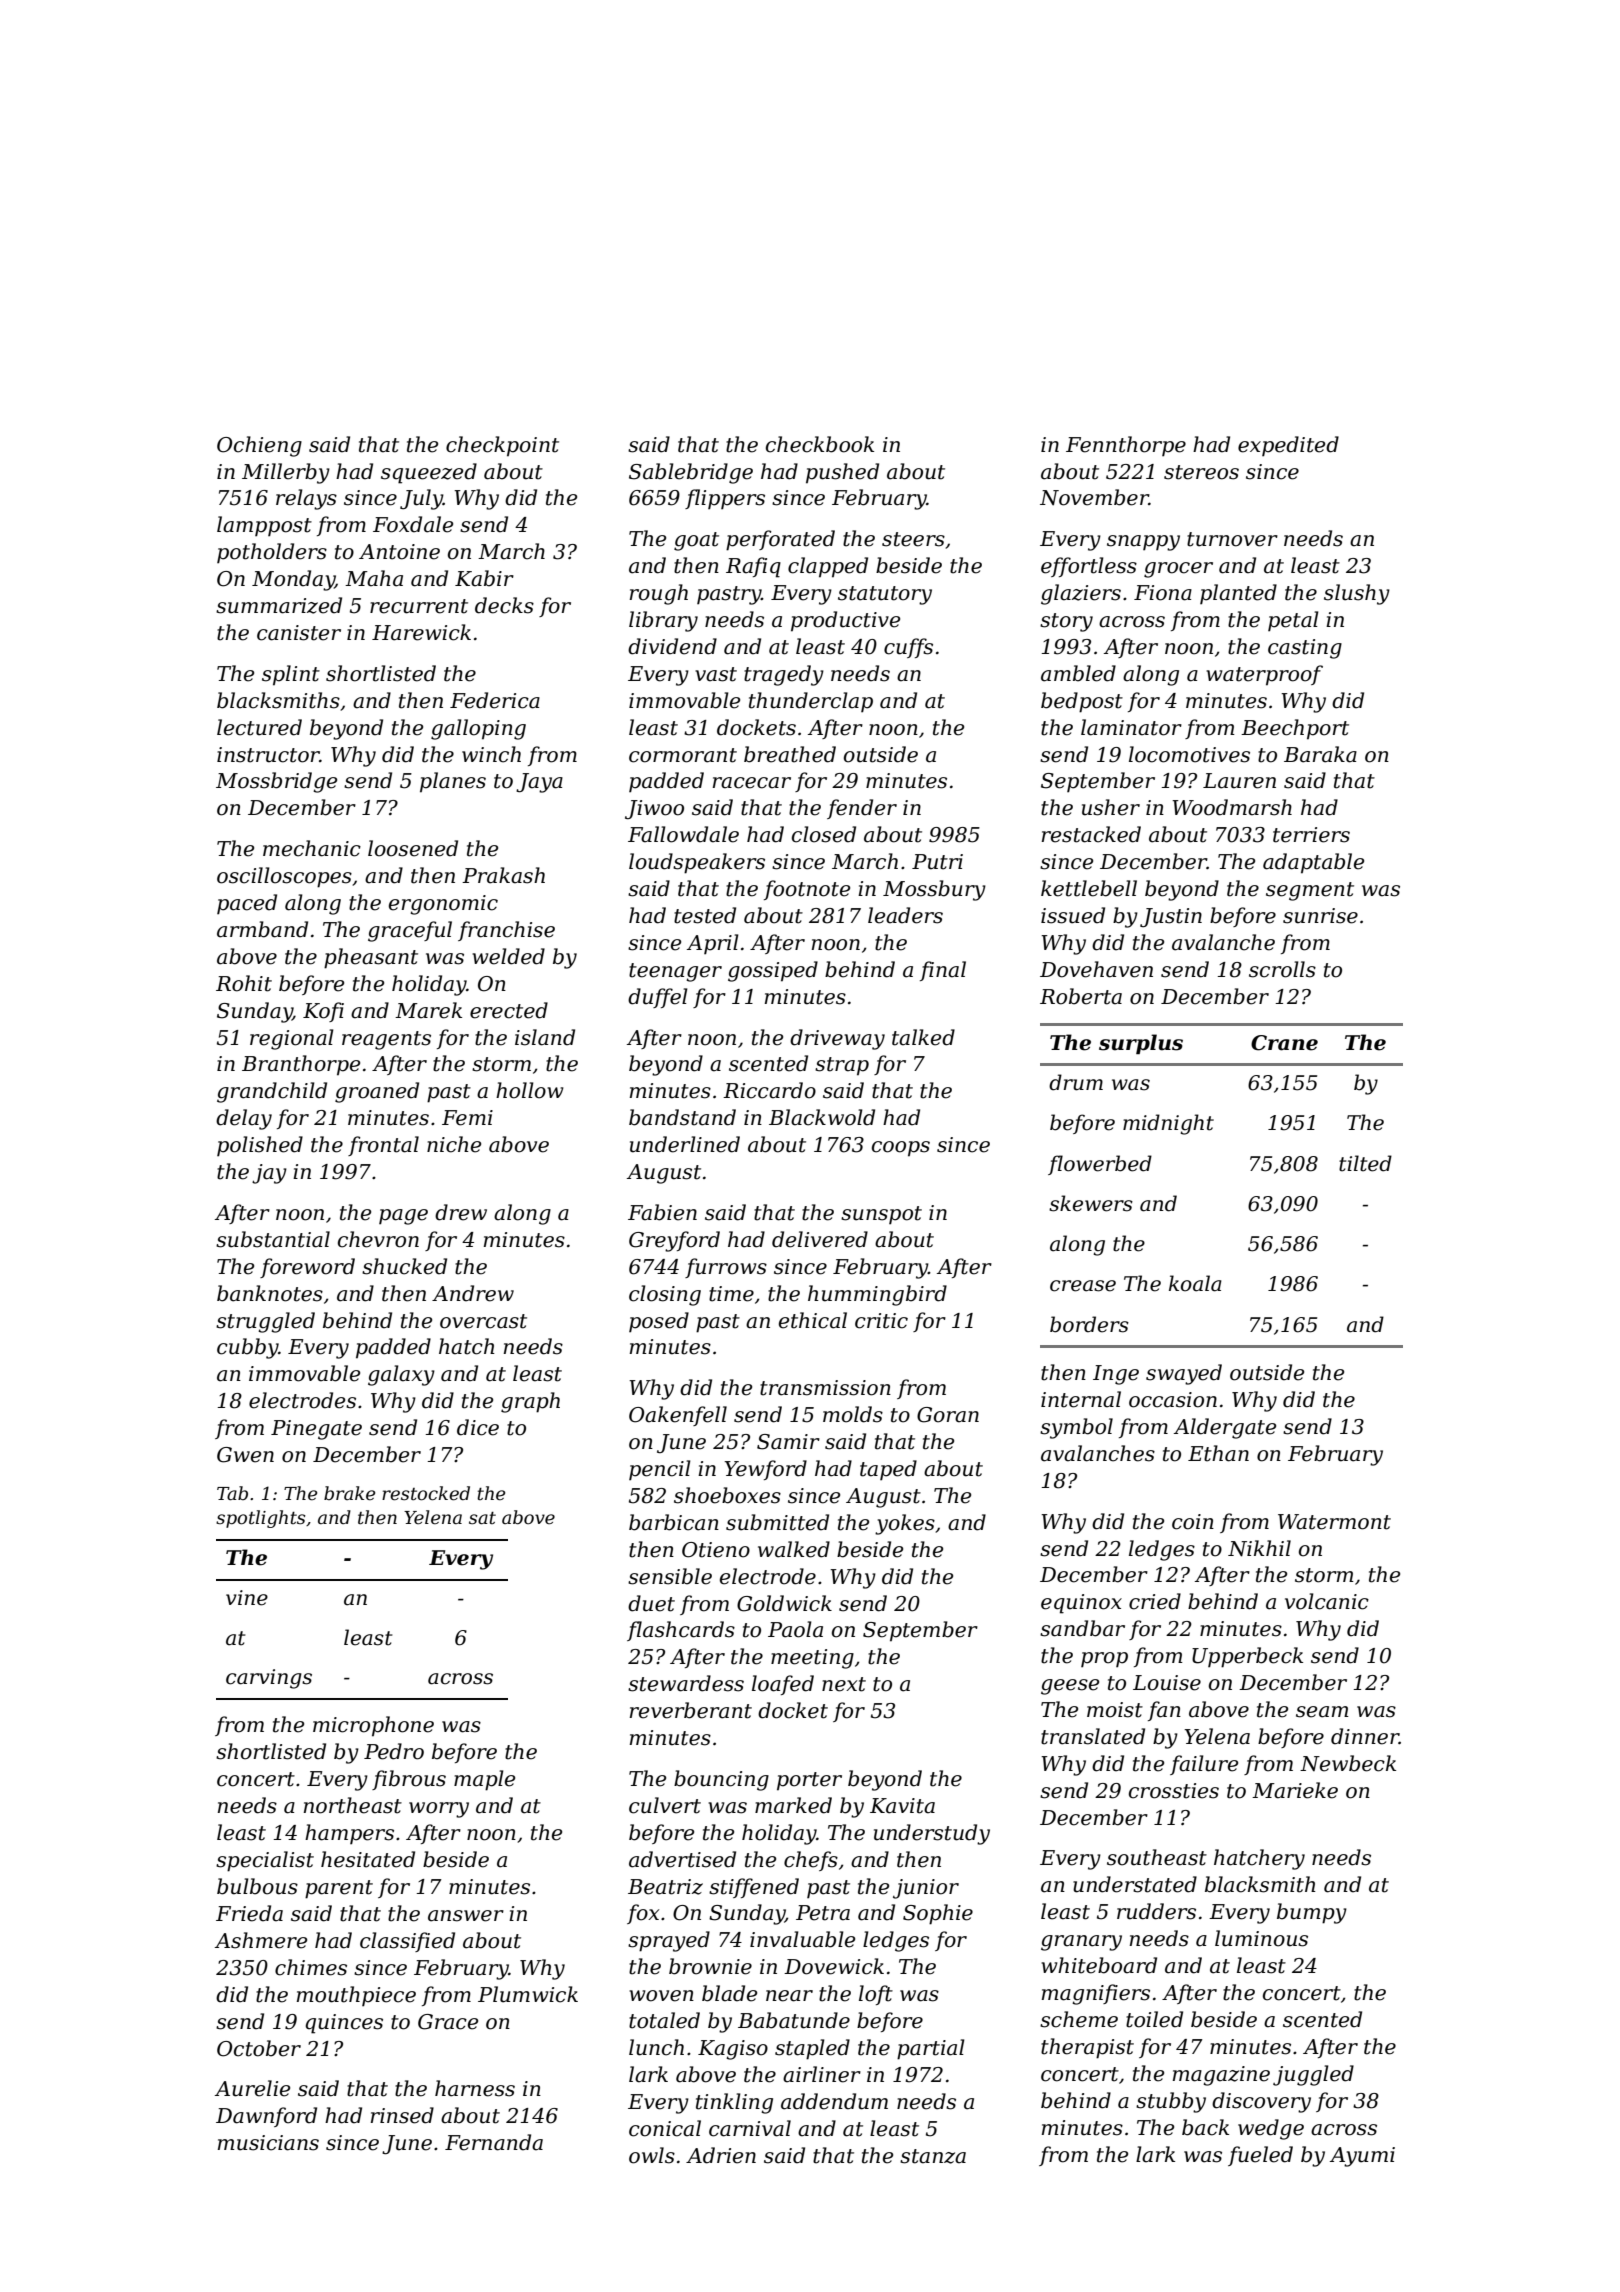 This document has width=1620, height=2292. Describe the element at coordinates (502, 446) in the document. I see `checkpoint` at that location.
